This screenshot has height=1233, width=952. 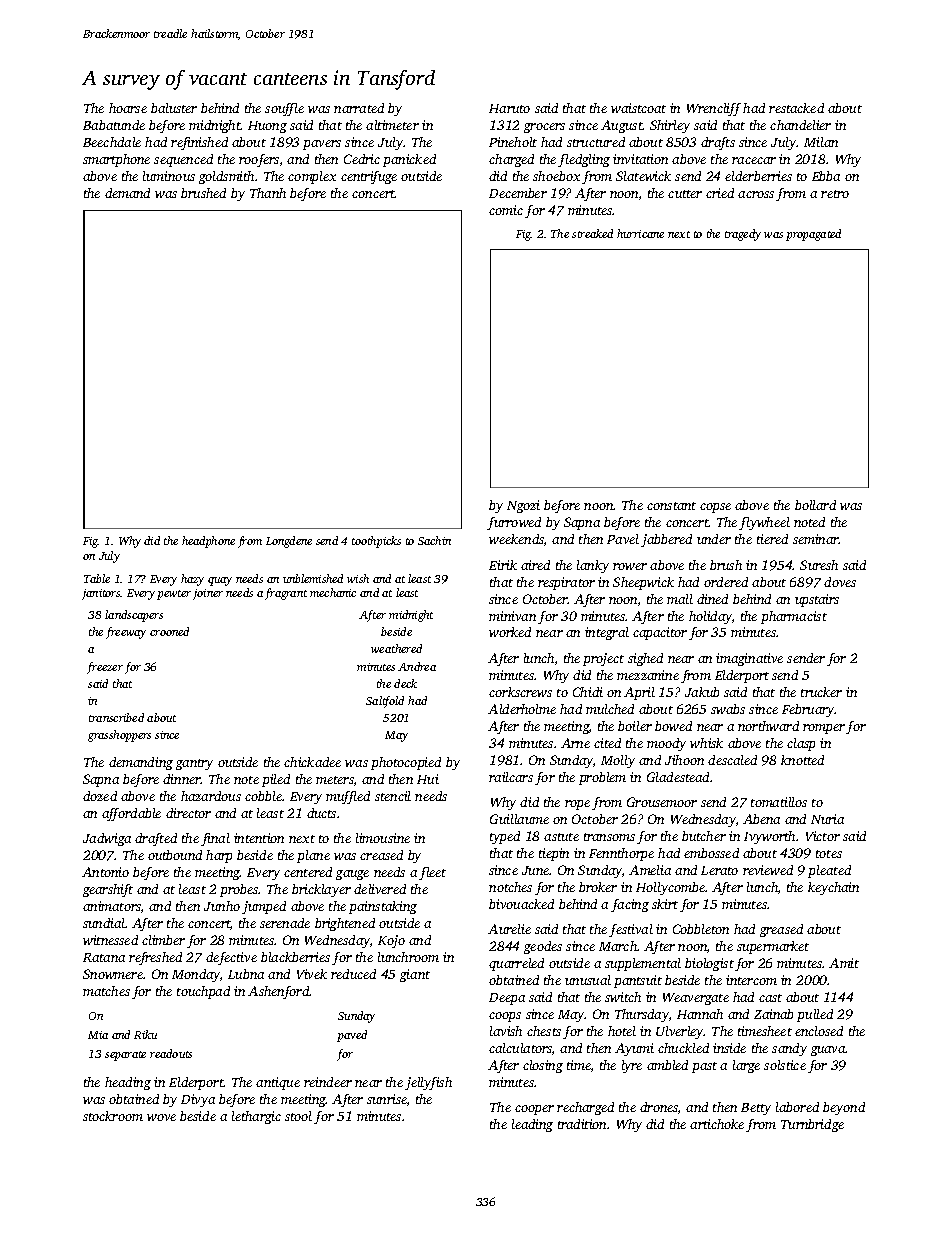 I want to click on Lubna, so click(x=246, y=974).
